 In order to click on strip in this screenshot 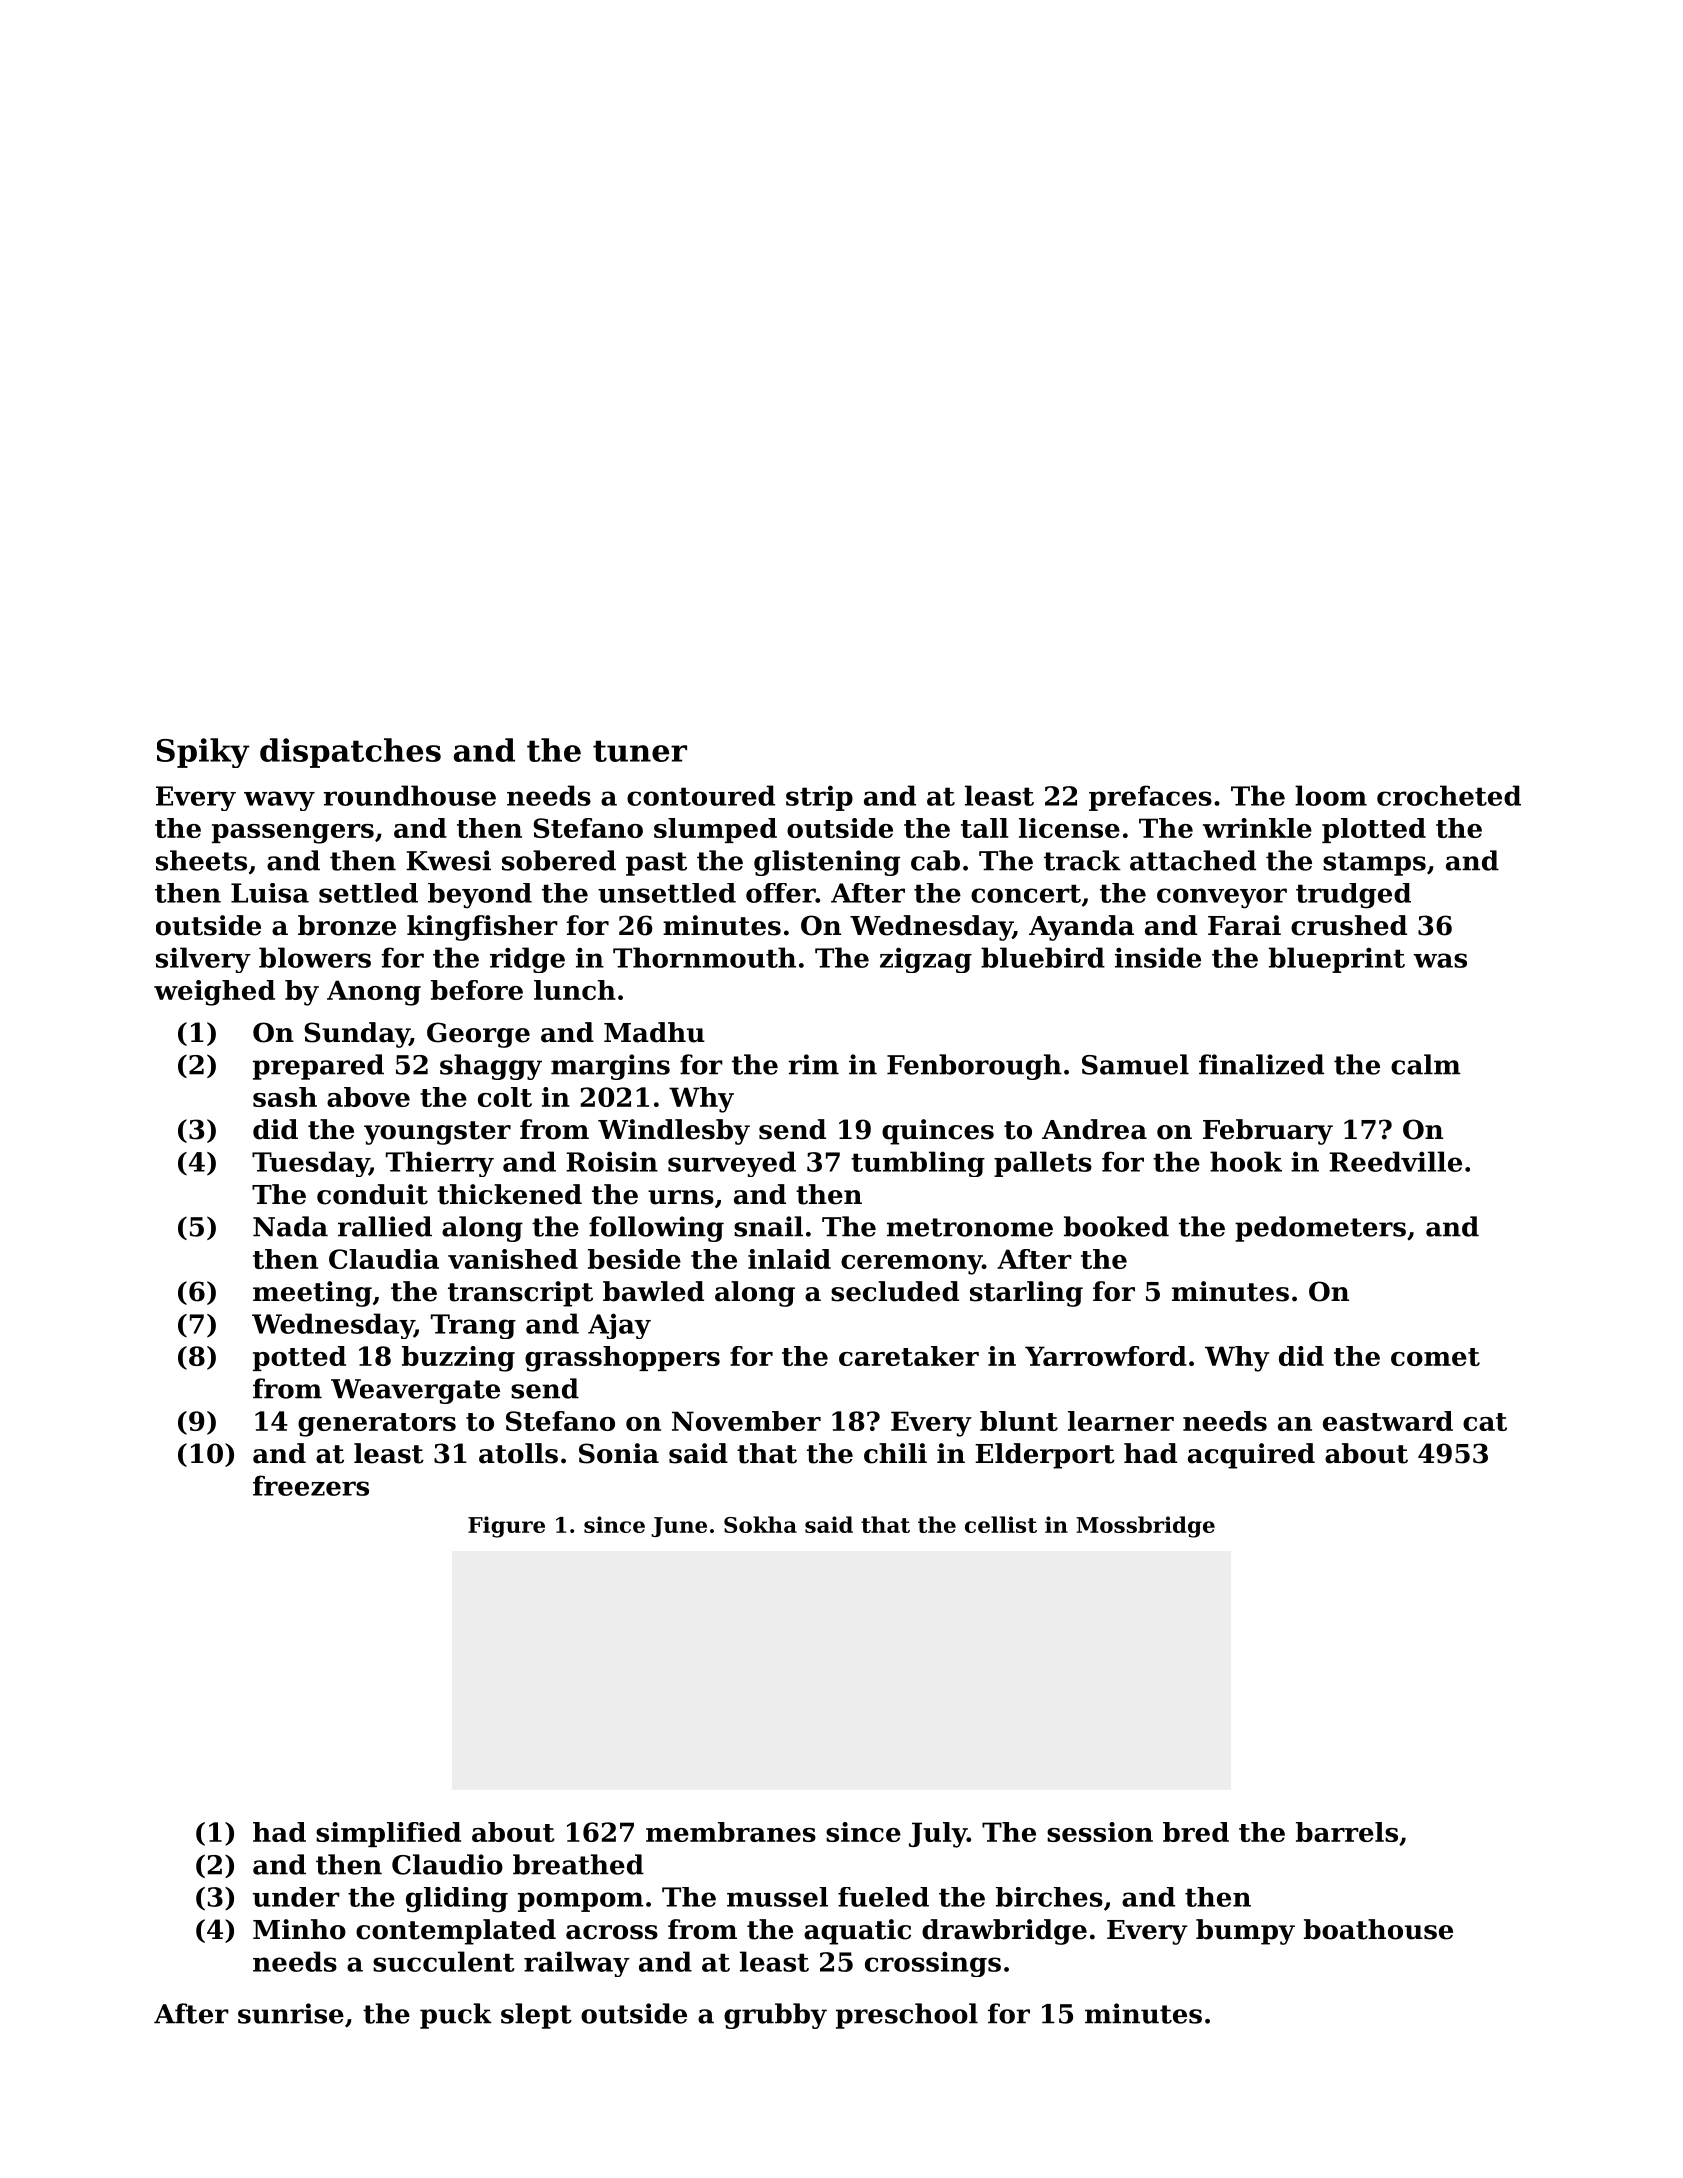, I will do `click(819, 798)`.
